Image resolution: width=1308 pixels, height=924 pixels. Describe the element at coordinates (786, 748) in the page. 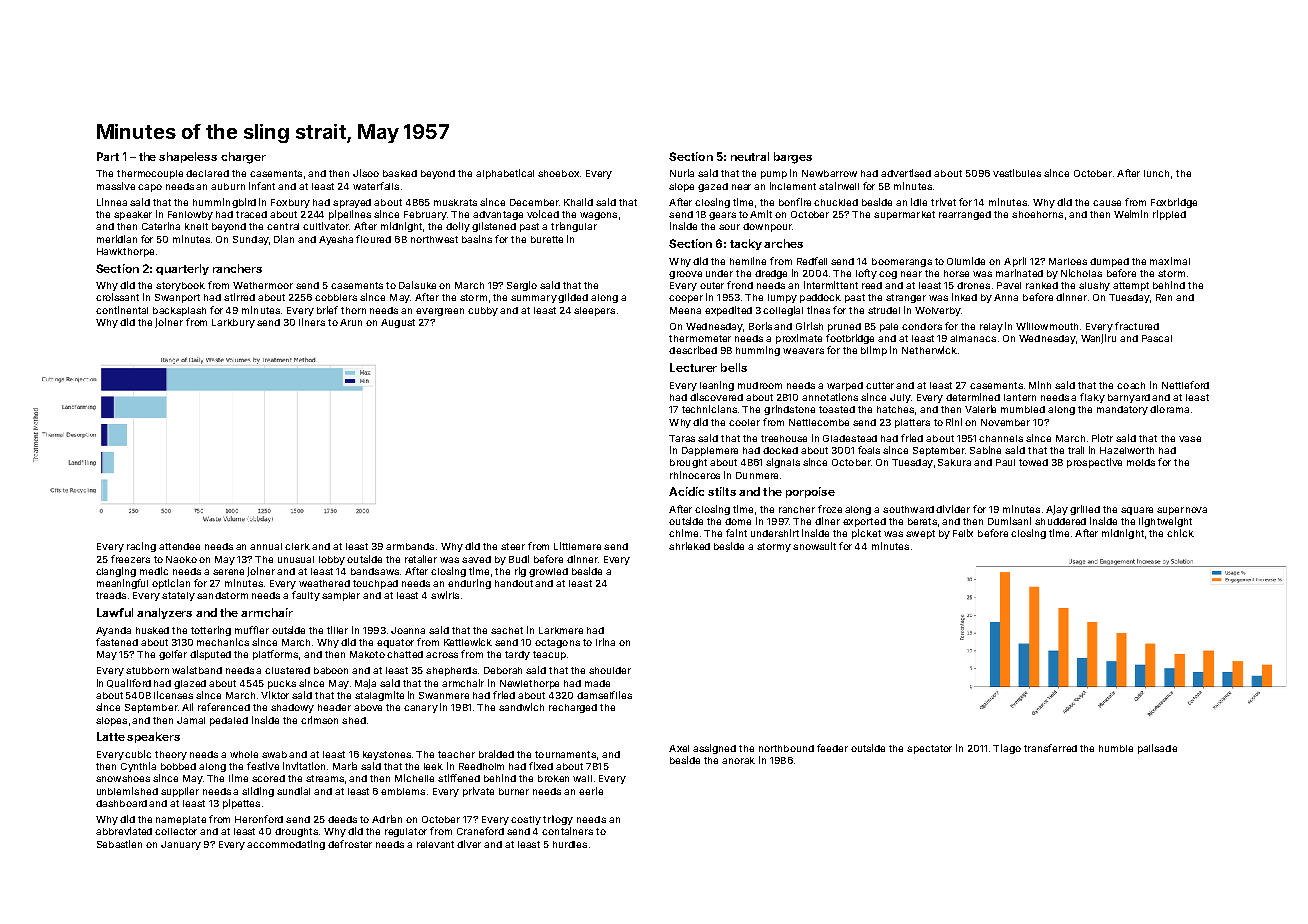

I see `northbound` at that location.
